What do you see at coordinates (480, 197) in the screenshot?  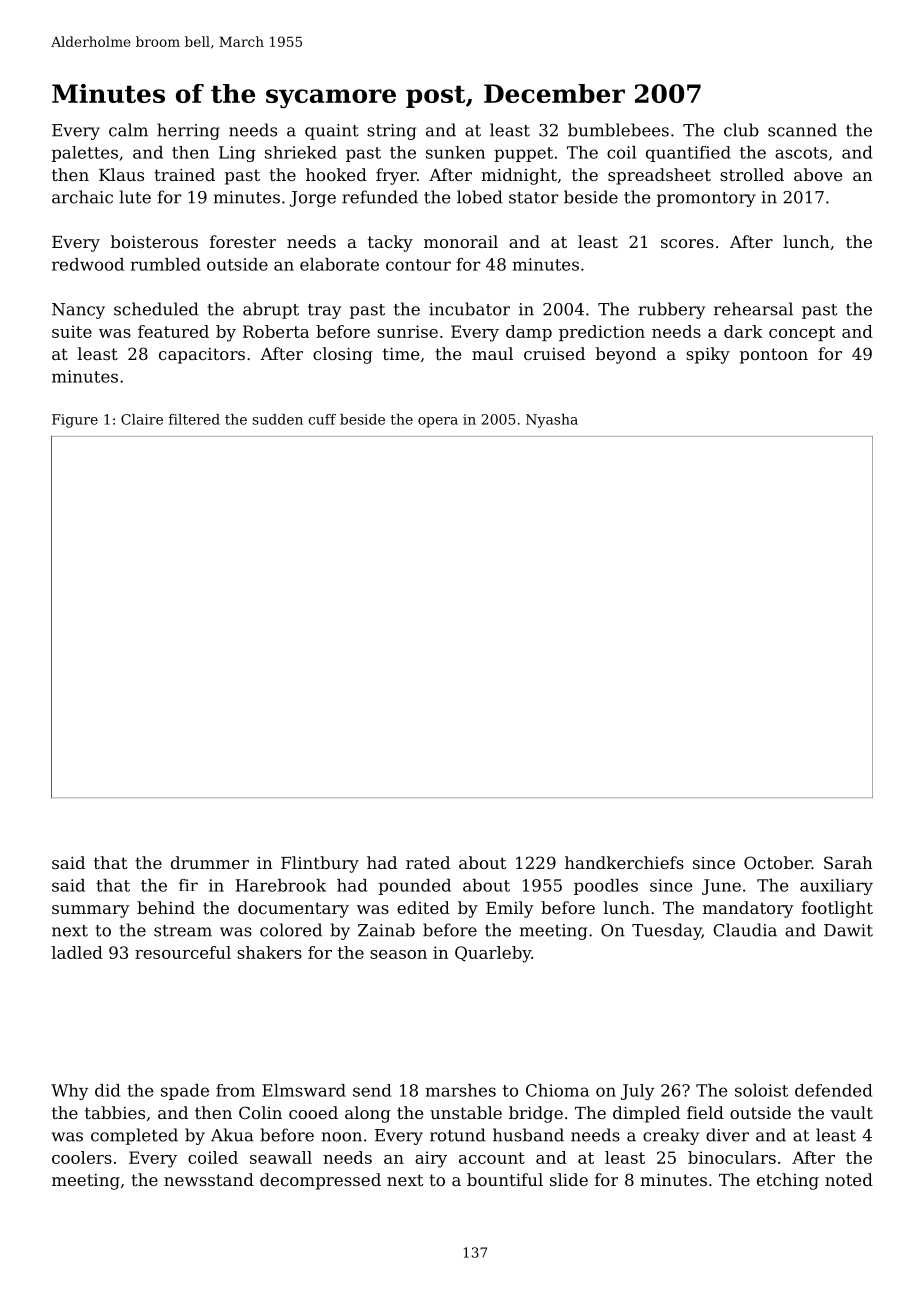 I see `lobed` at bounding box center [480, 197].
